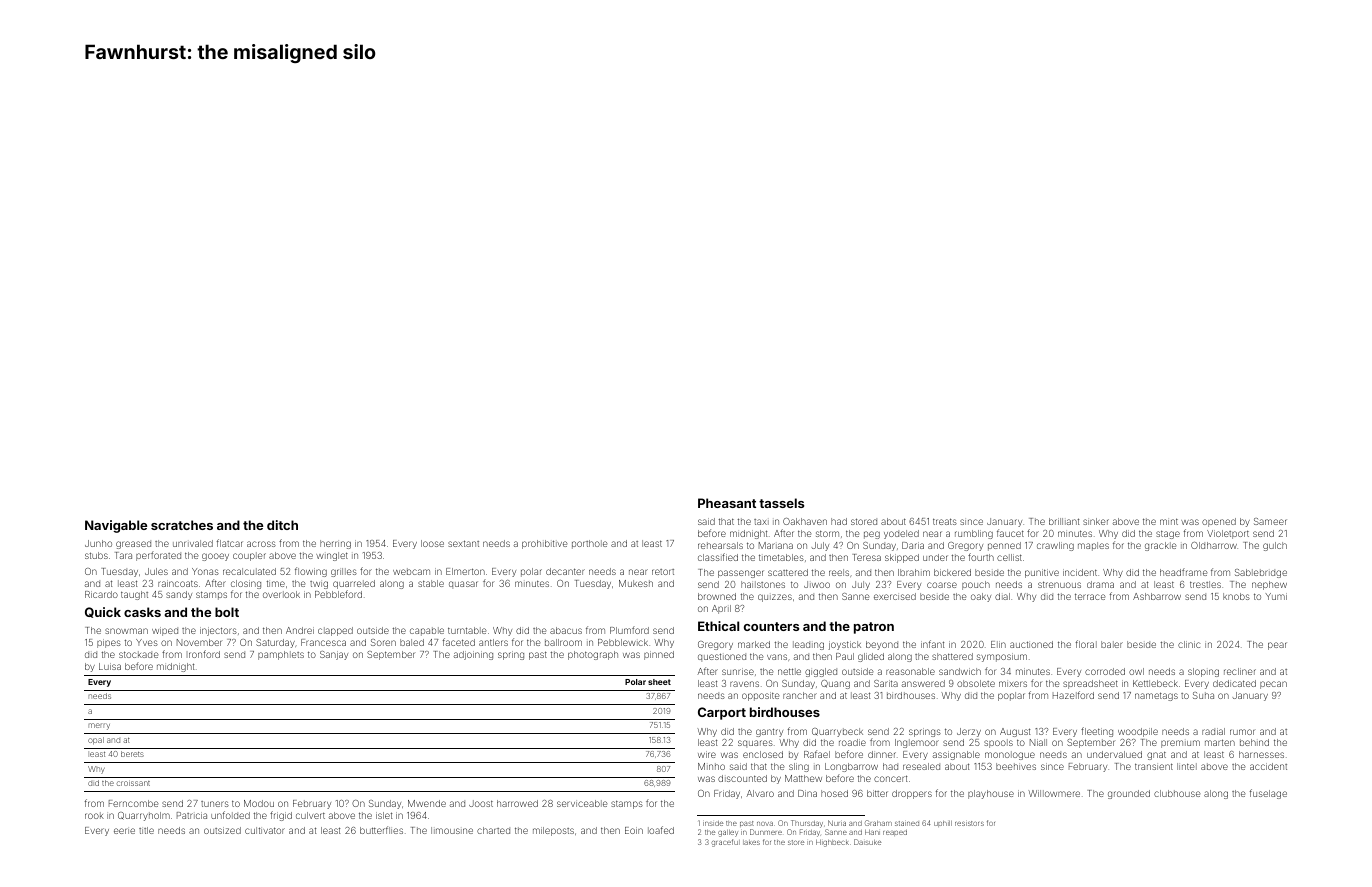  Describe the element at coordinates (718, 626) in the screenshot. I see `Ethical` at that location.
